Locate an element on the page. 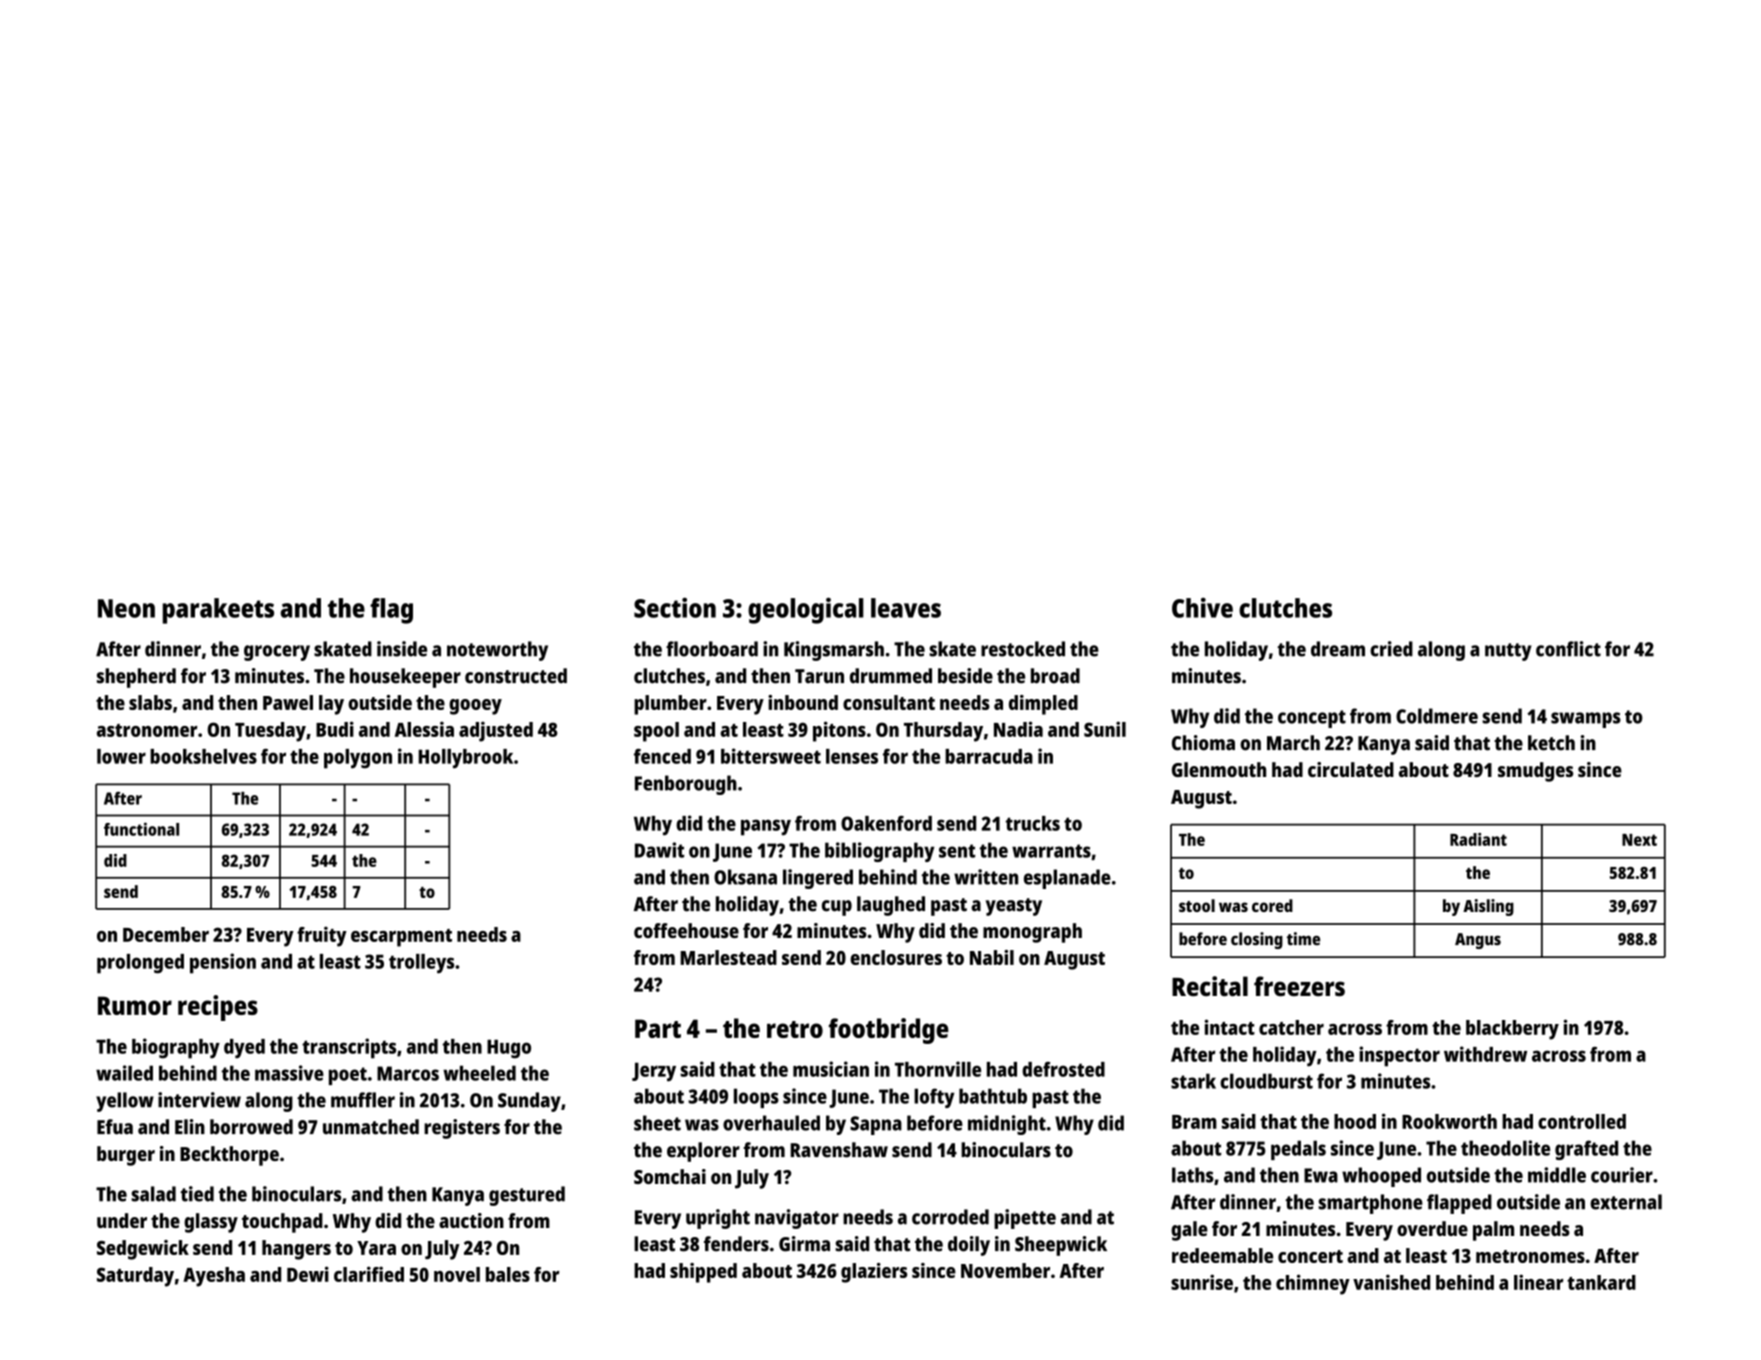 Image resolution: width=1761 pixels, height=1360 pixels. Neon is located at coordinates (126, 608).
